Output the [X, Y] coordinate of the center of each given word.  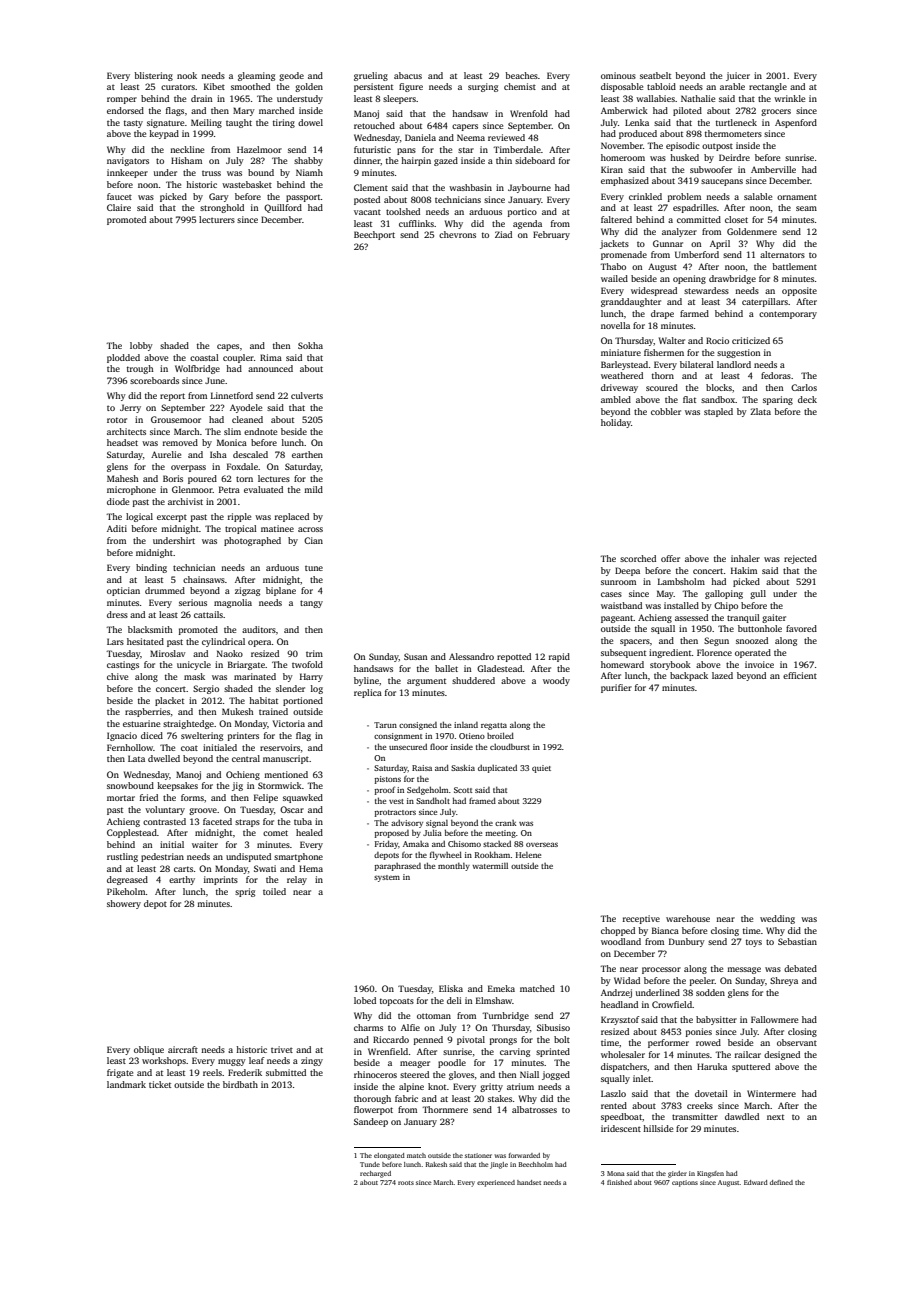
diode [118, 501]
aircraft [183, 1049]
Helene [528, 855]
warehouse [688, 918]
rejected [800, 559]
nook [187, 75]
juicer [738, 76]
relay [297, 880]
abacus [408, 75]
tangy [311, 604]
